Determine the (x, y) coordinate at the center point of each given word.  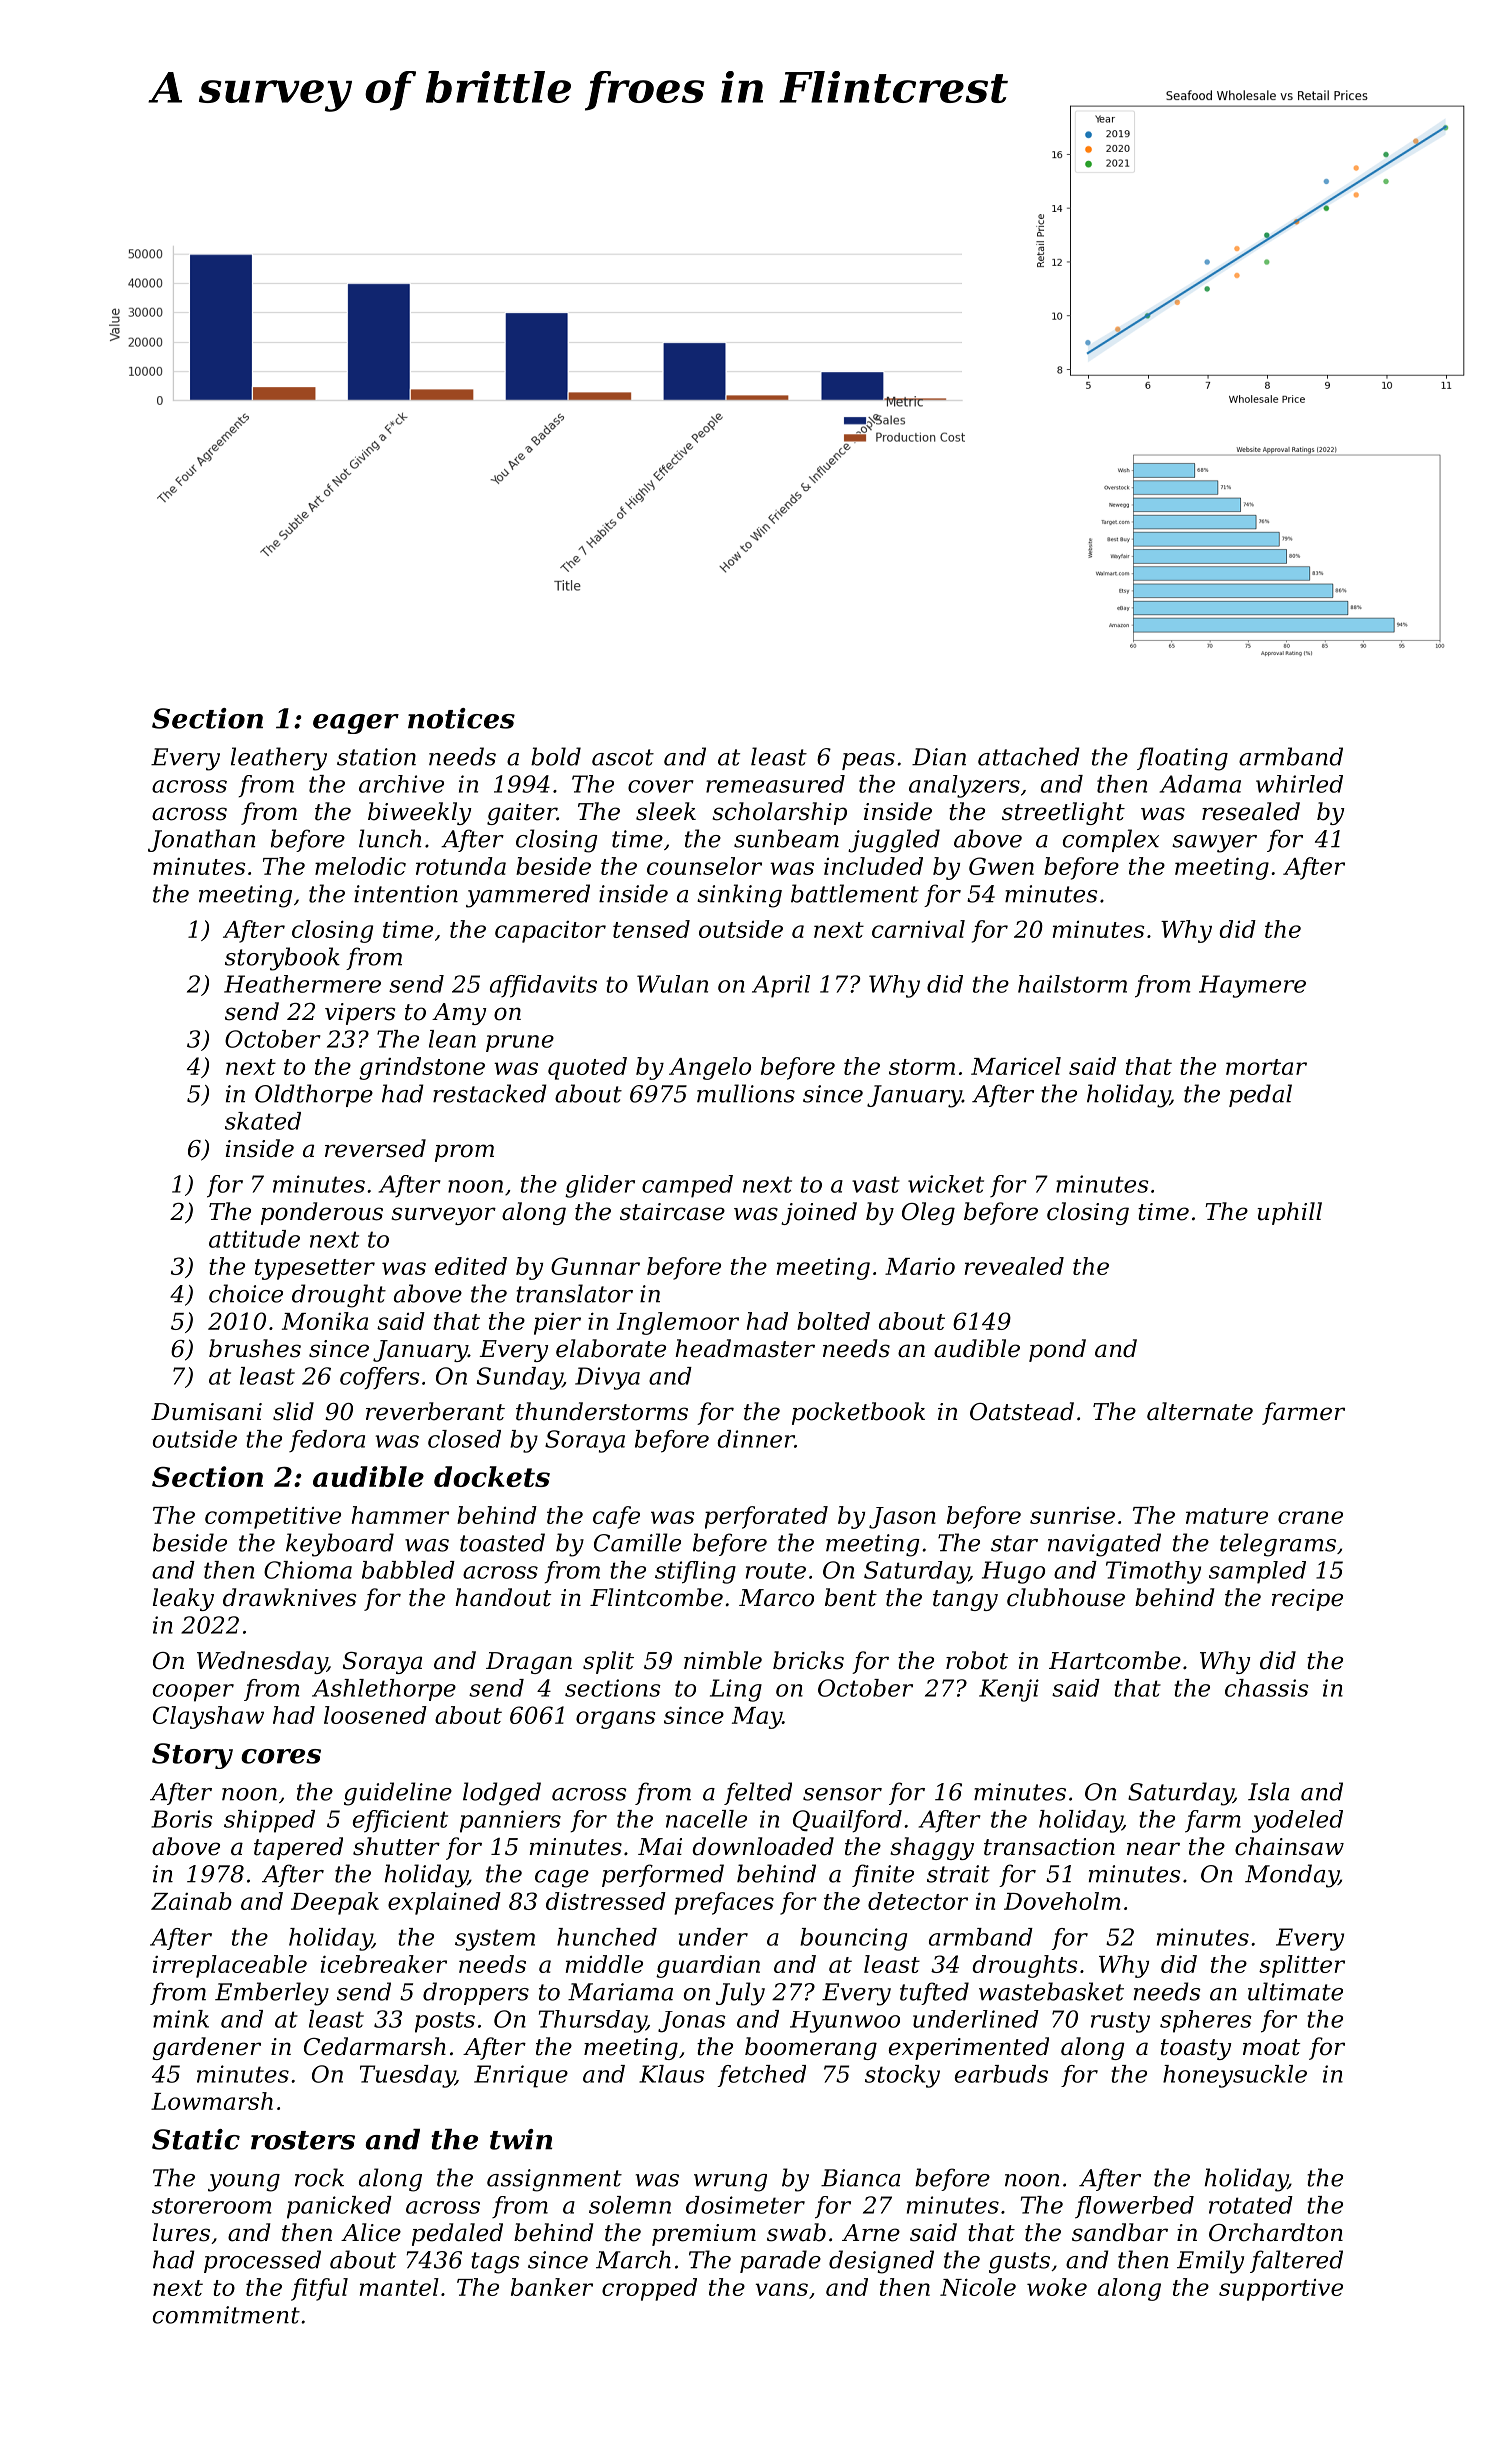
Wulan (672, 984)
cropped (649, 2289)
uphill (1289, 1213)
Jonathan (201, 840)
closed (464, 1439)
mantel (399, 2287)
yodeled (1297, 1821)
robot (977, 1660)
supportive (1281, 2290)
